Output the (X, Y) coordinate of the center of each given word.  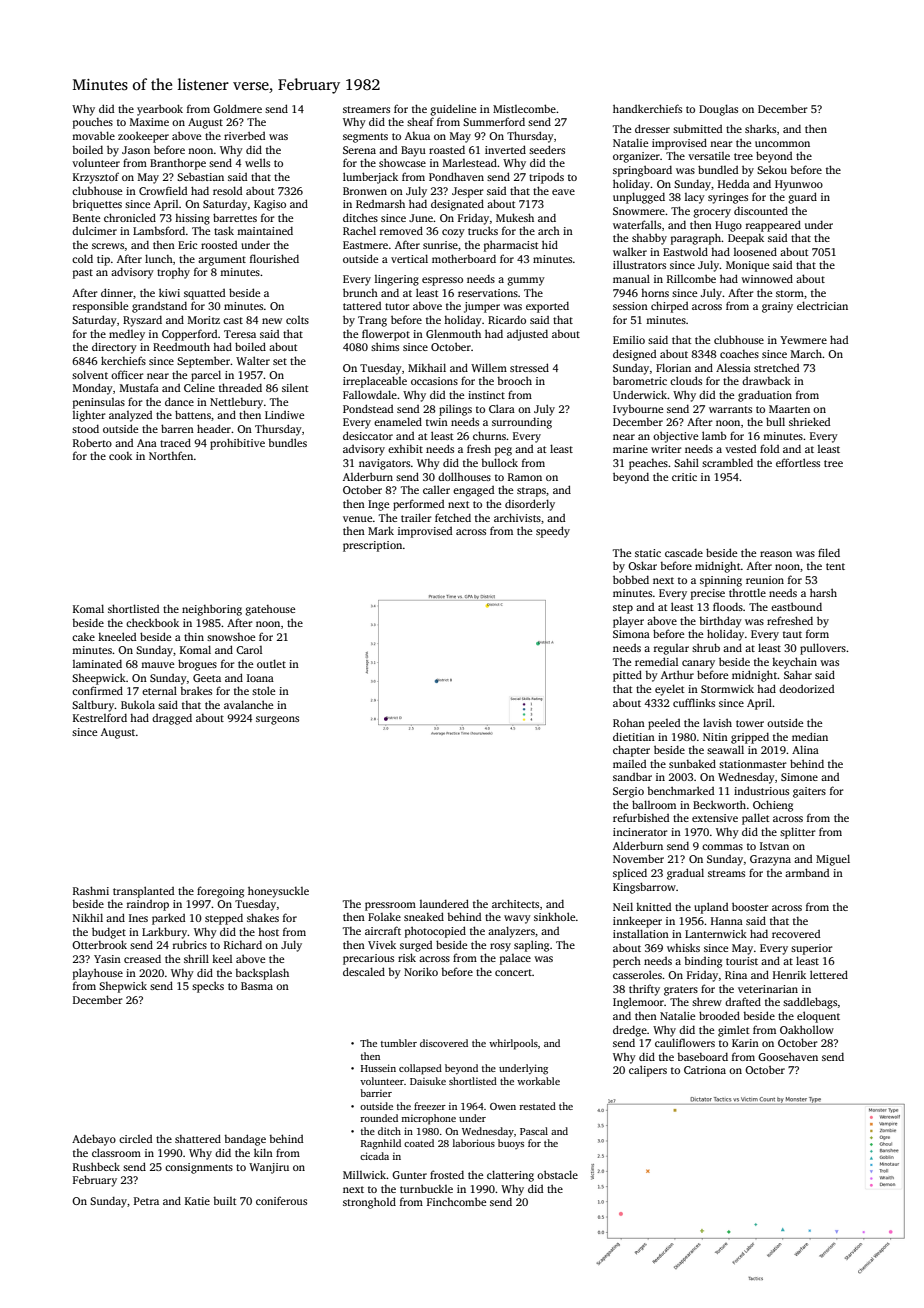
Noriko (421, 971)
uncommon (782, 144)
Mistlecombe (524, 108)
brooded (719, 1015)
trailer (416, 517)
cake (83, 637)
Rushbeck (96, 1166)
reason (776, 554)
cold (82, 258)
